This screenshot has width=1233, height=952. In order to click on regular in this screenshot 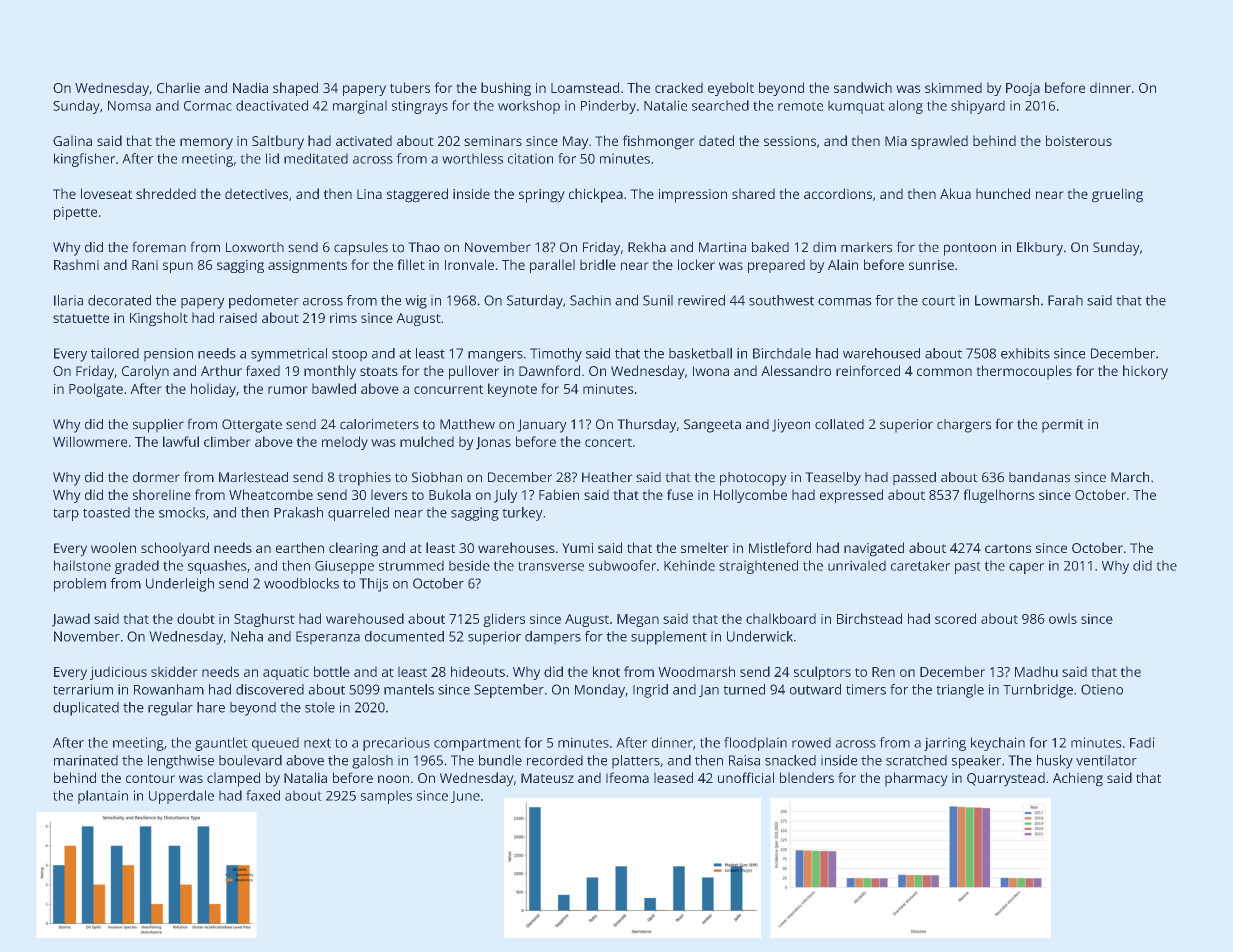, I will do `click(170, 709)`.
